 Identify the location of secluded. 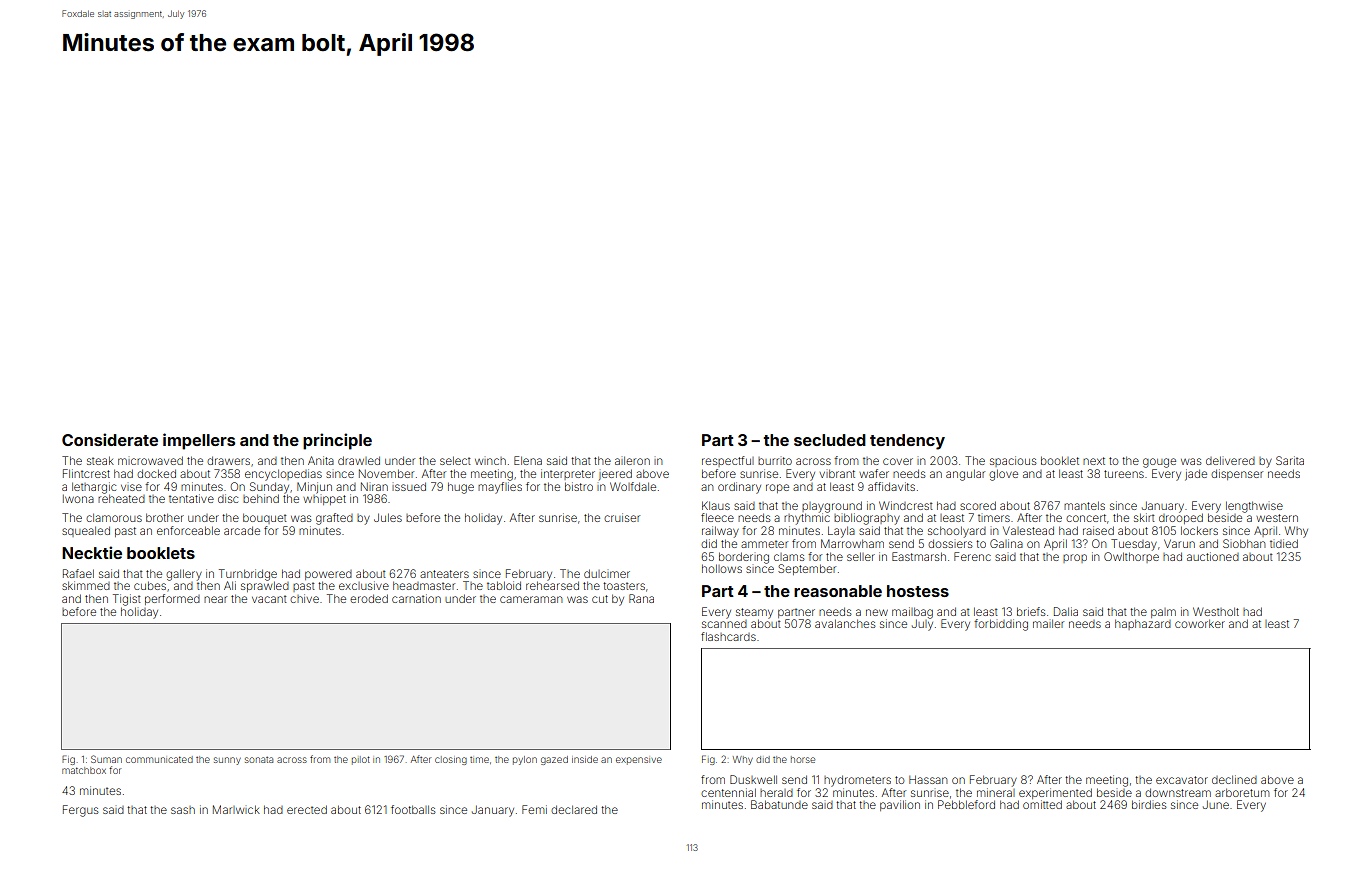
(830, 440).
